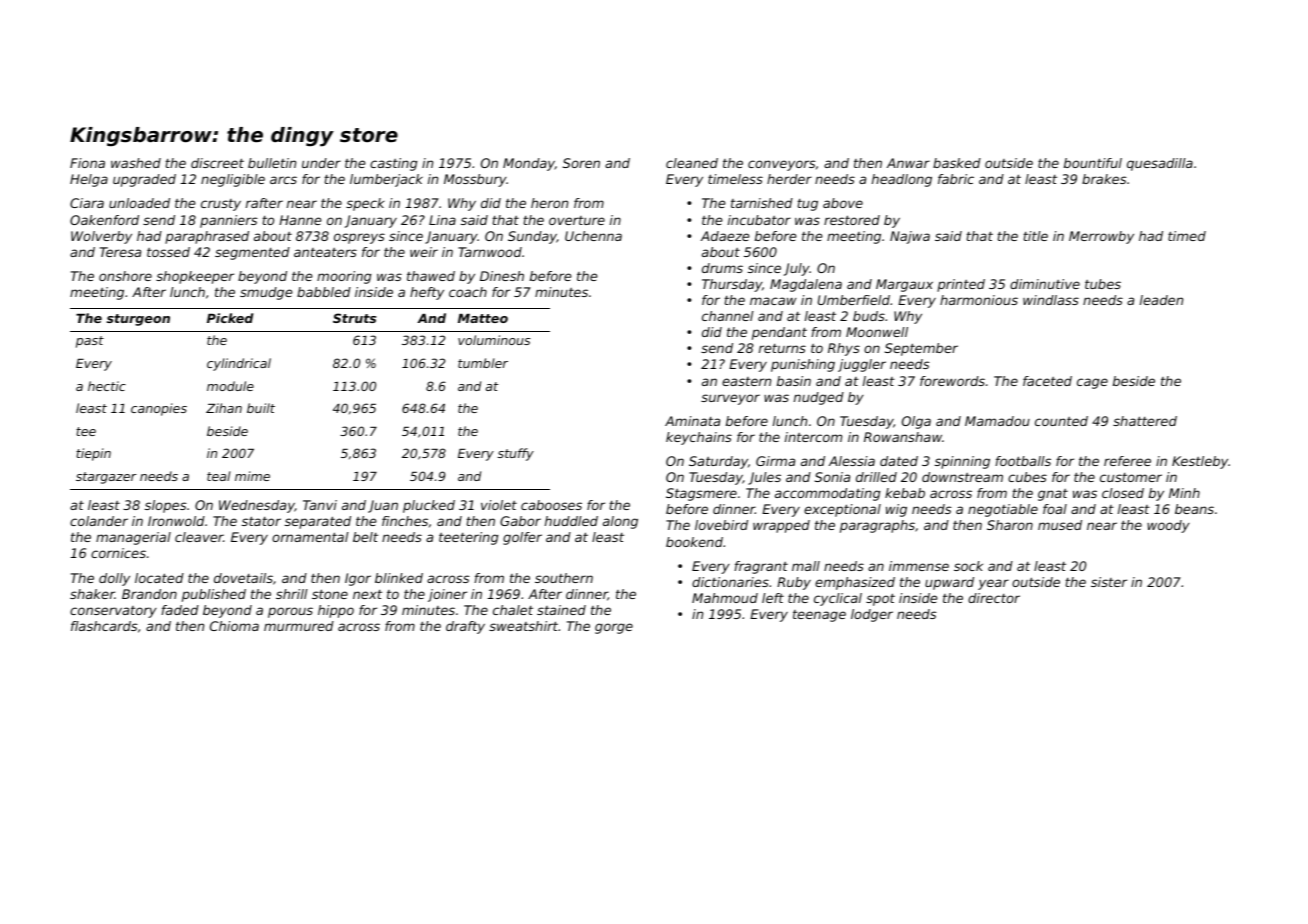 The image size is (1308, 924). I want to click on quesadilla, so click(1160, 164).
